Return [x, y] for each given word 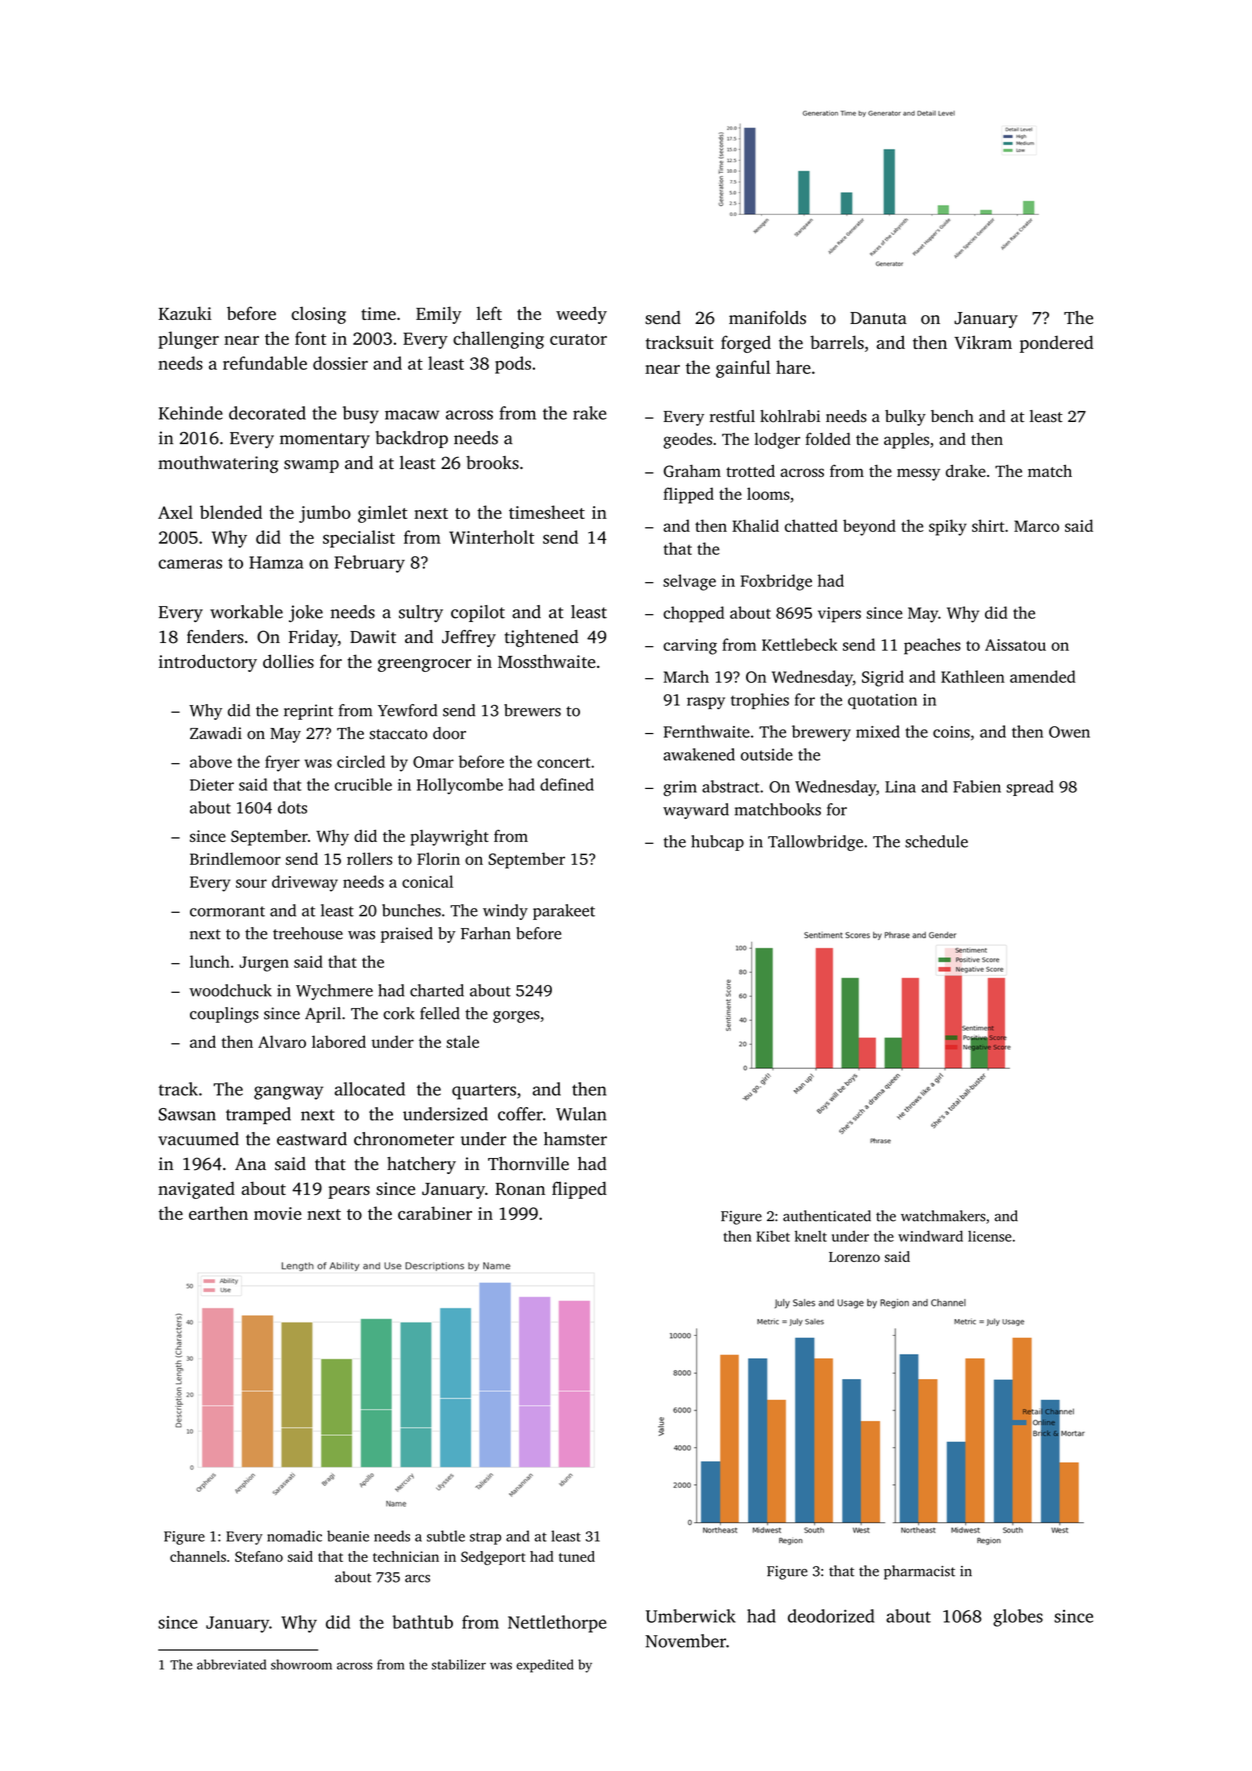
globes [1018, 1618]
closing [318, 315]
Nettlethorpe [557, 1624]
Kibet [773, 1236]
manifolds [767, 318]
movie [278, 1213]
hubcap [717, 843]
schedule [936, 841]
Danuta [878, 318]
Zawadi [216, 733]
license [990, 1236]
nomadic [294, 1536]
